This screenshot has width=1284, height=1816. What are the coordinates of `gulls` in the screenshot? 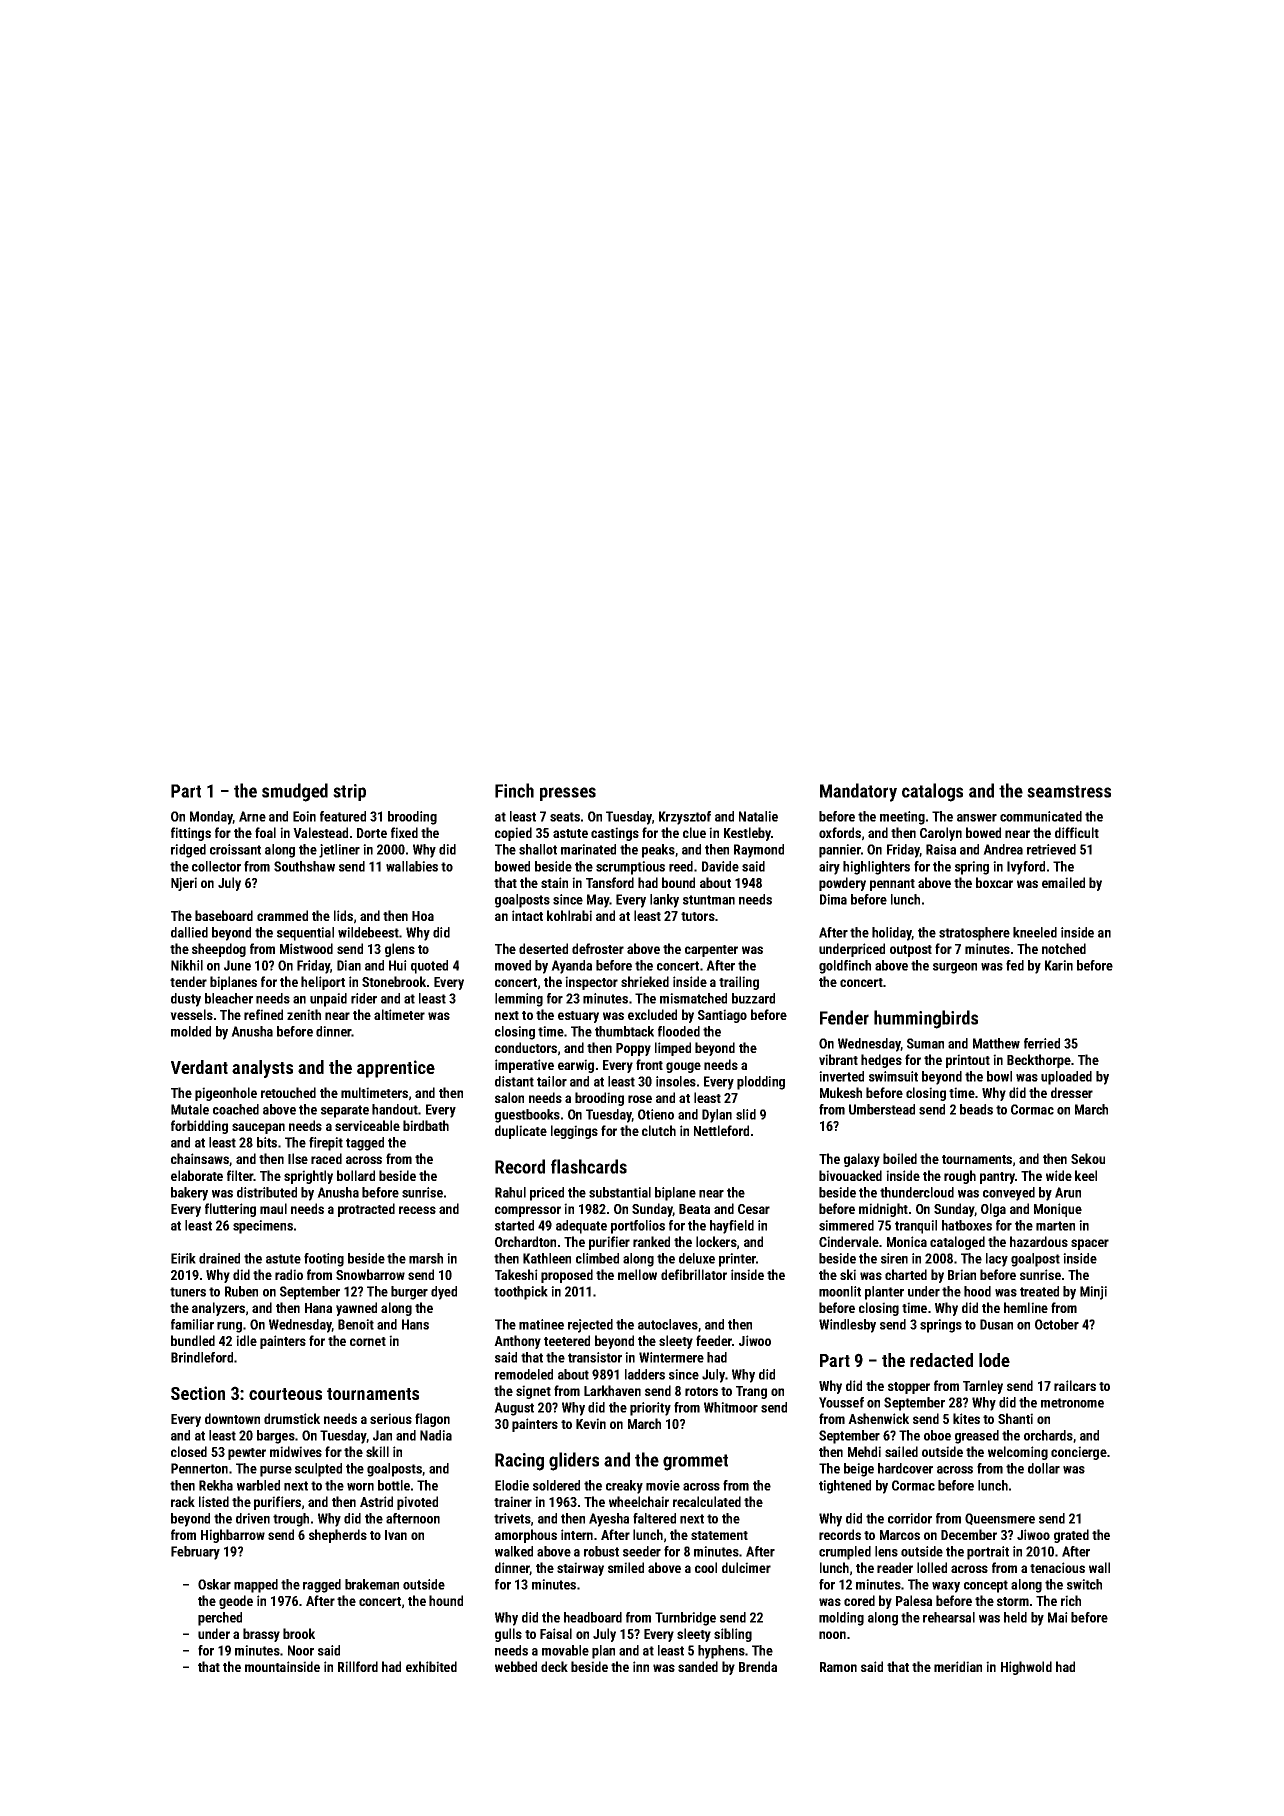 It's located at (508, 1635).
